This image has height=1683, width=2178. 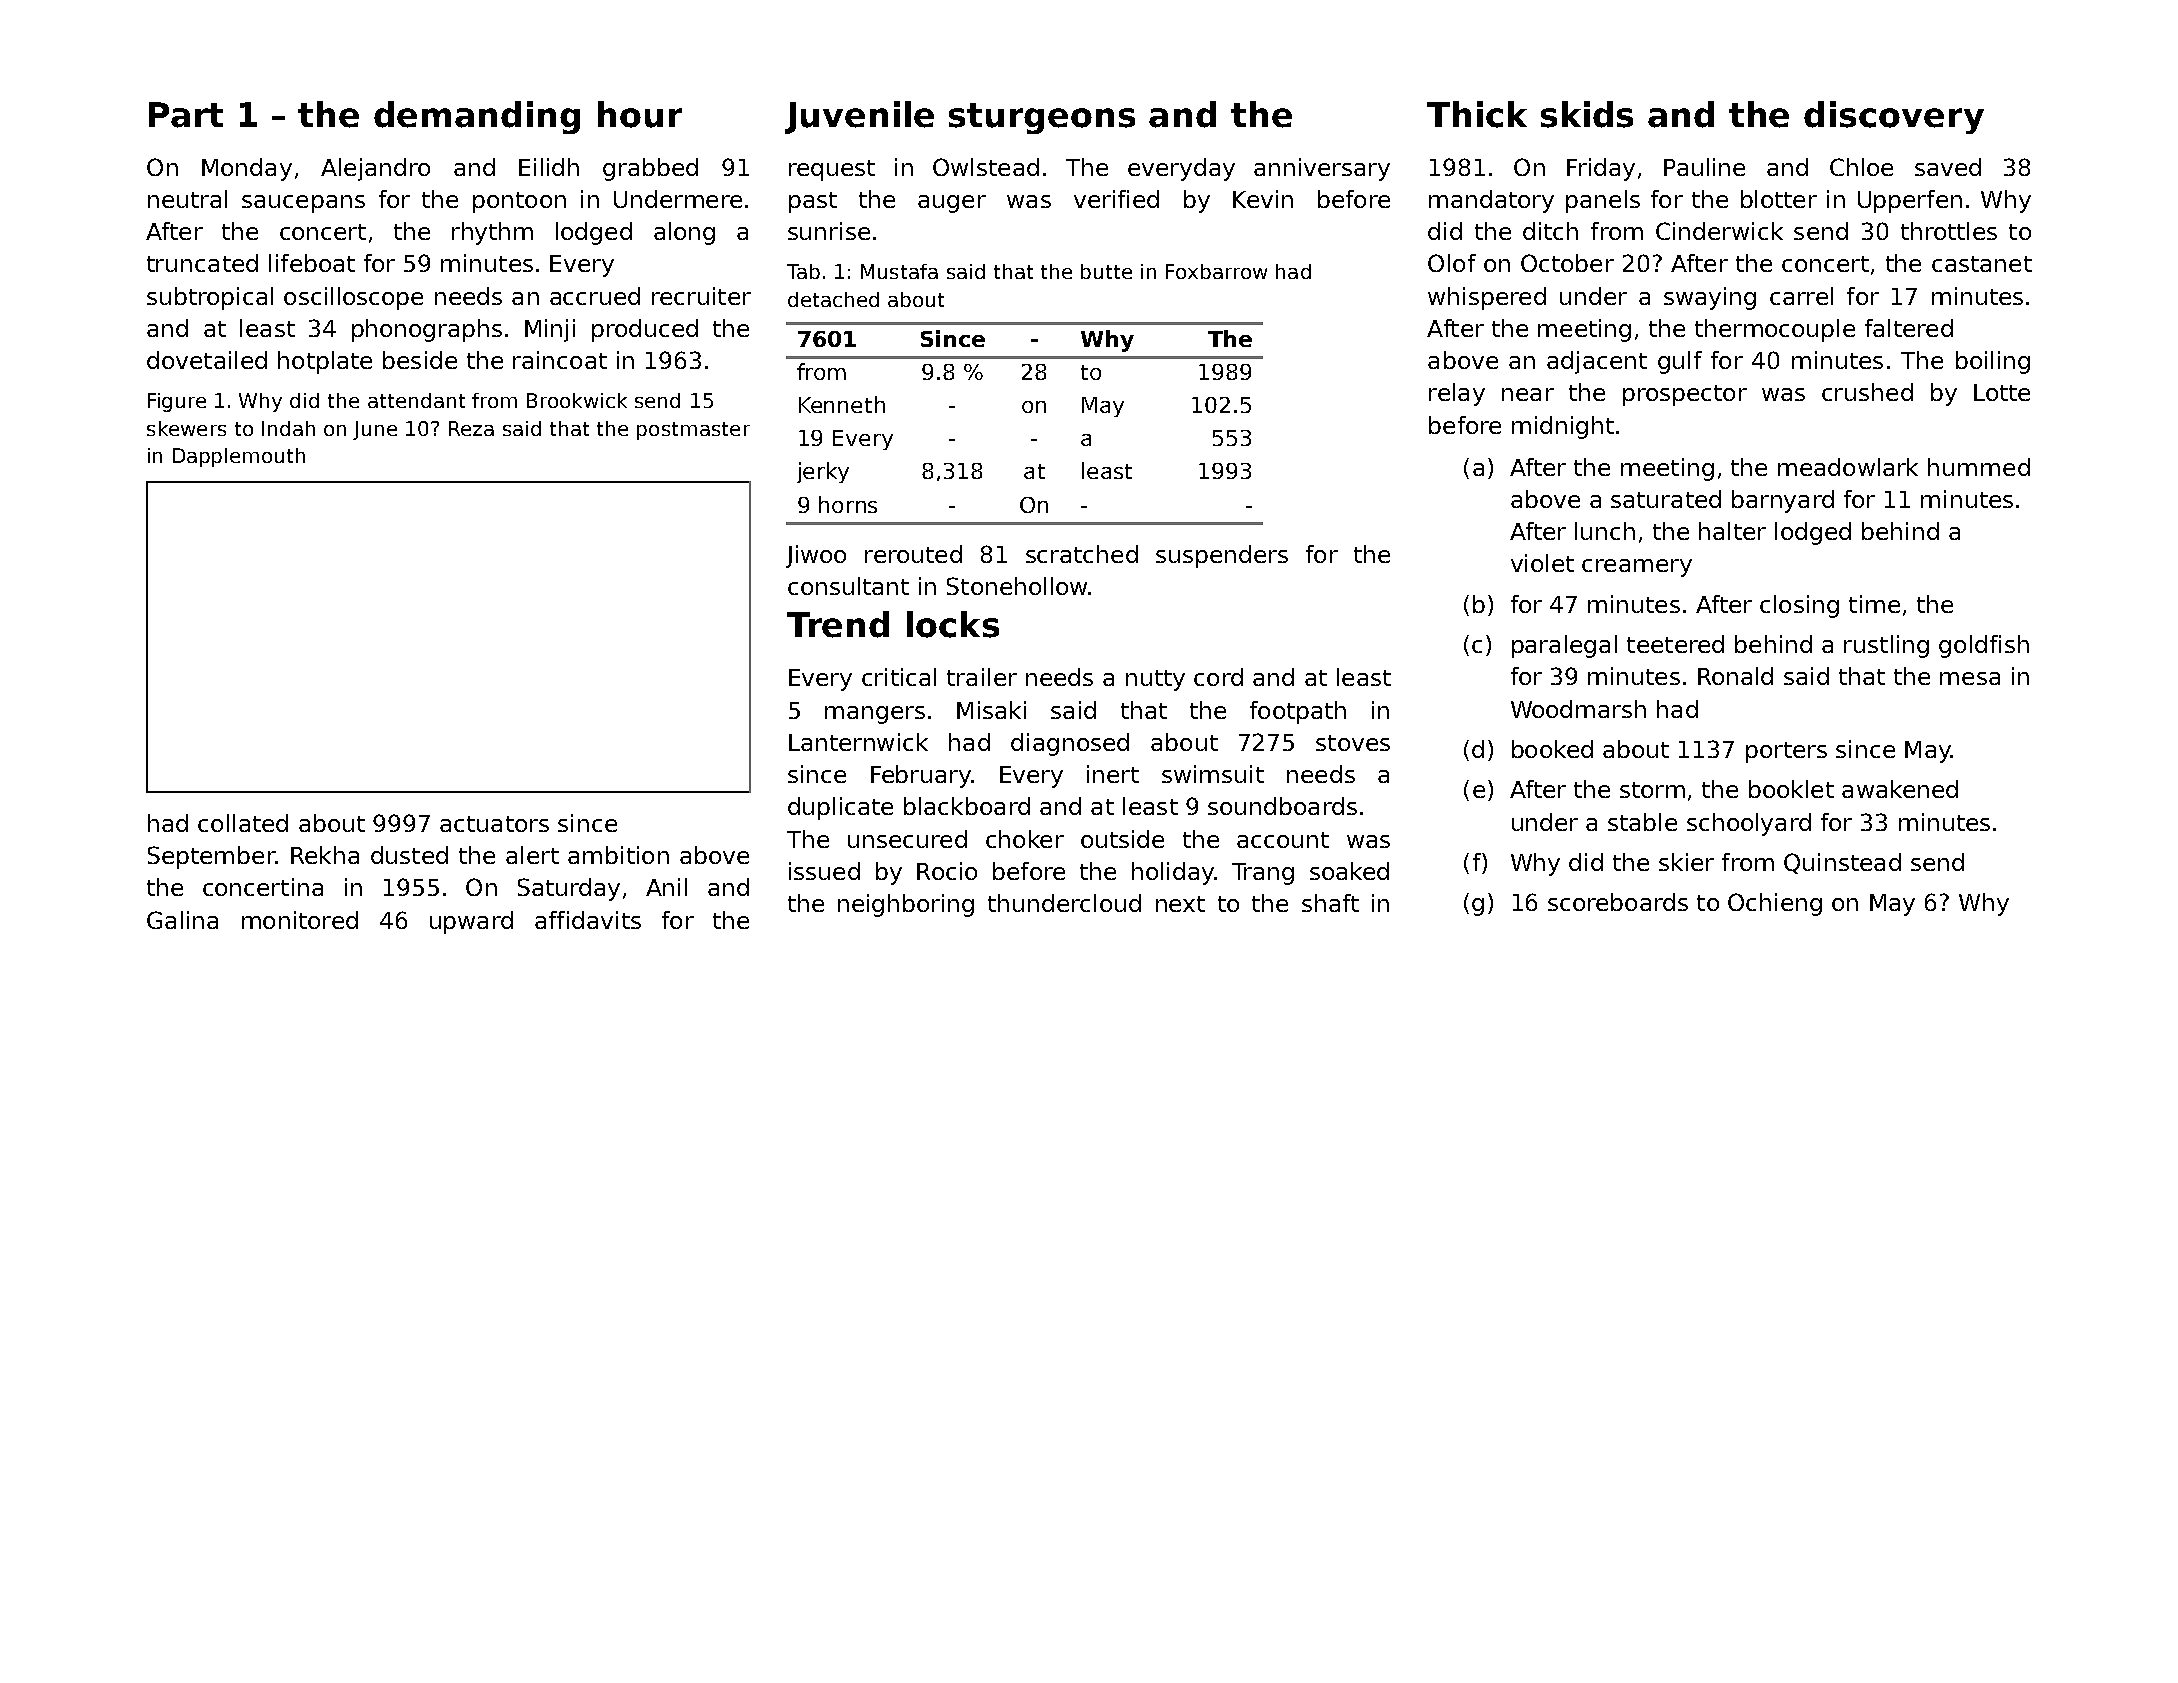 I want to click on halter, so click(x=1732, y=531).
